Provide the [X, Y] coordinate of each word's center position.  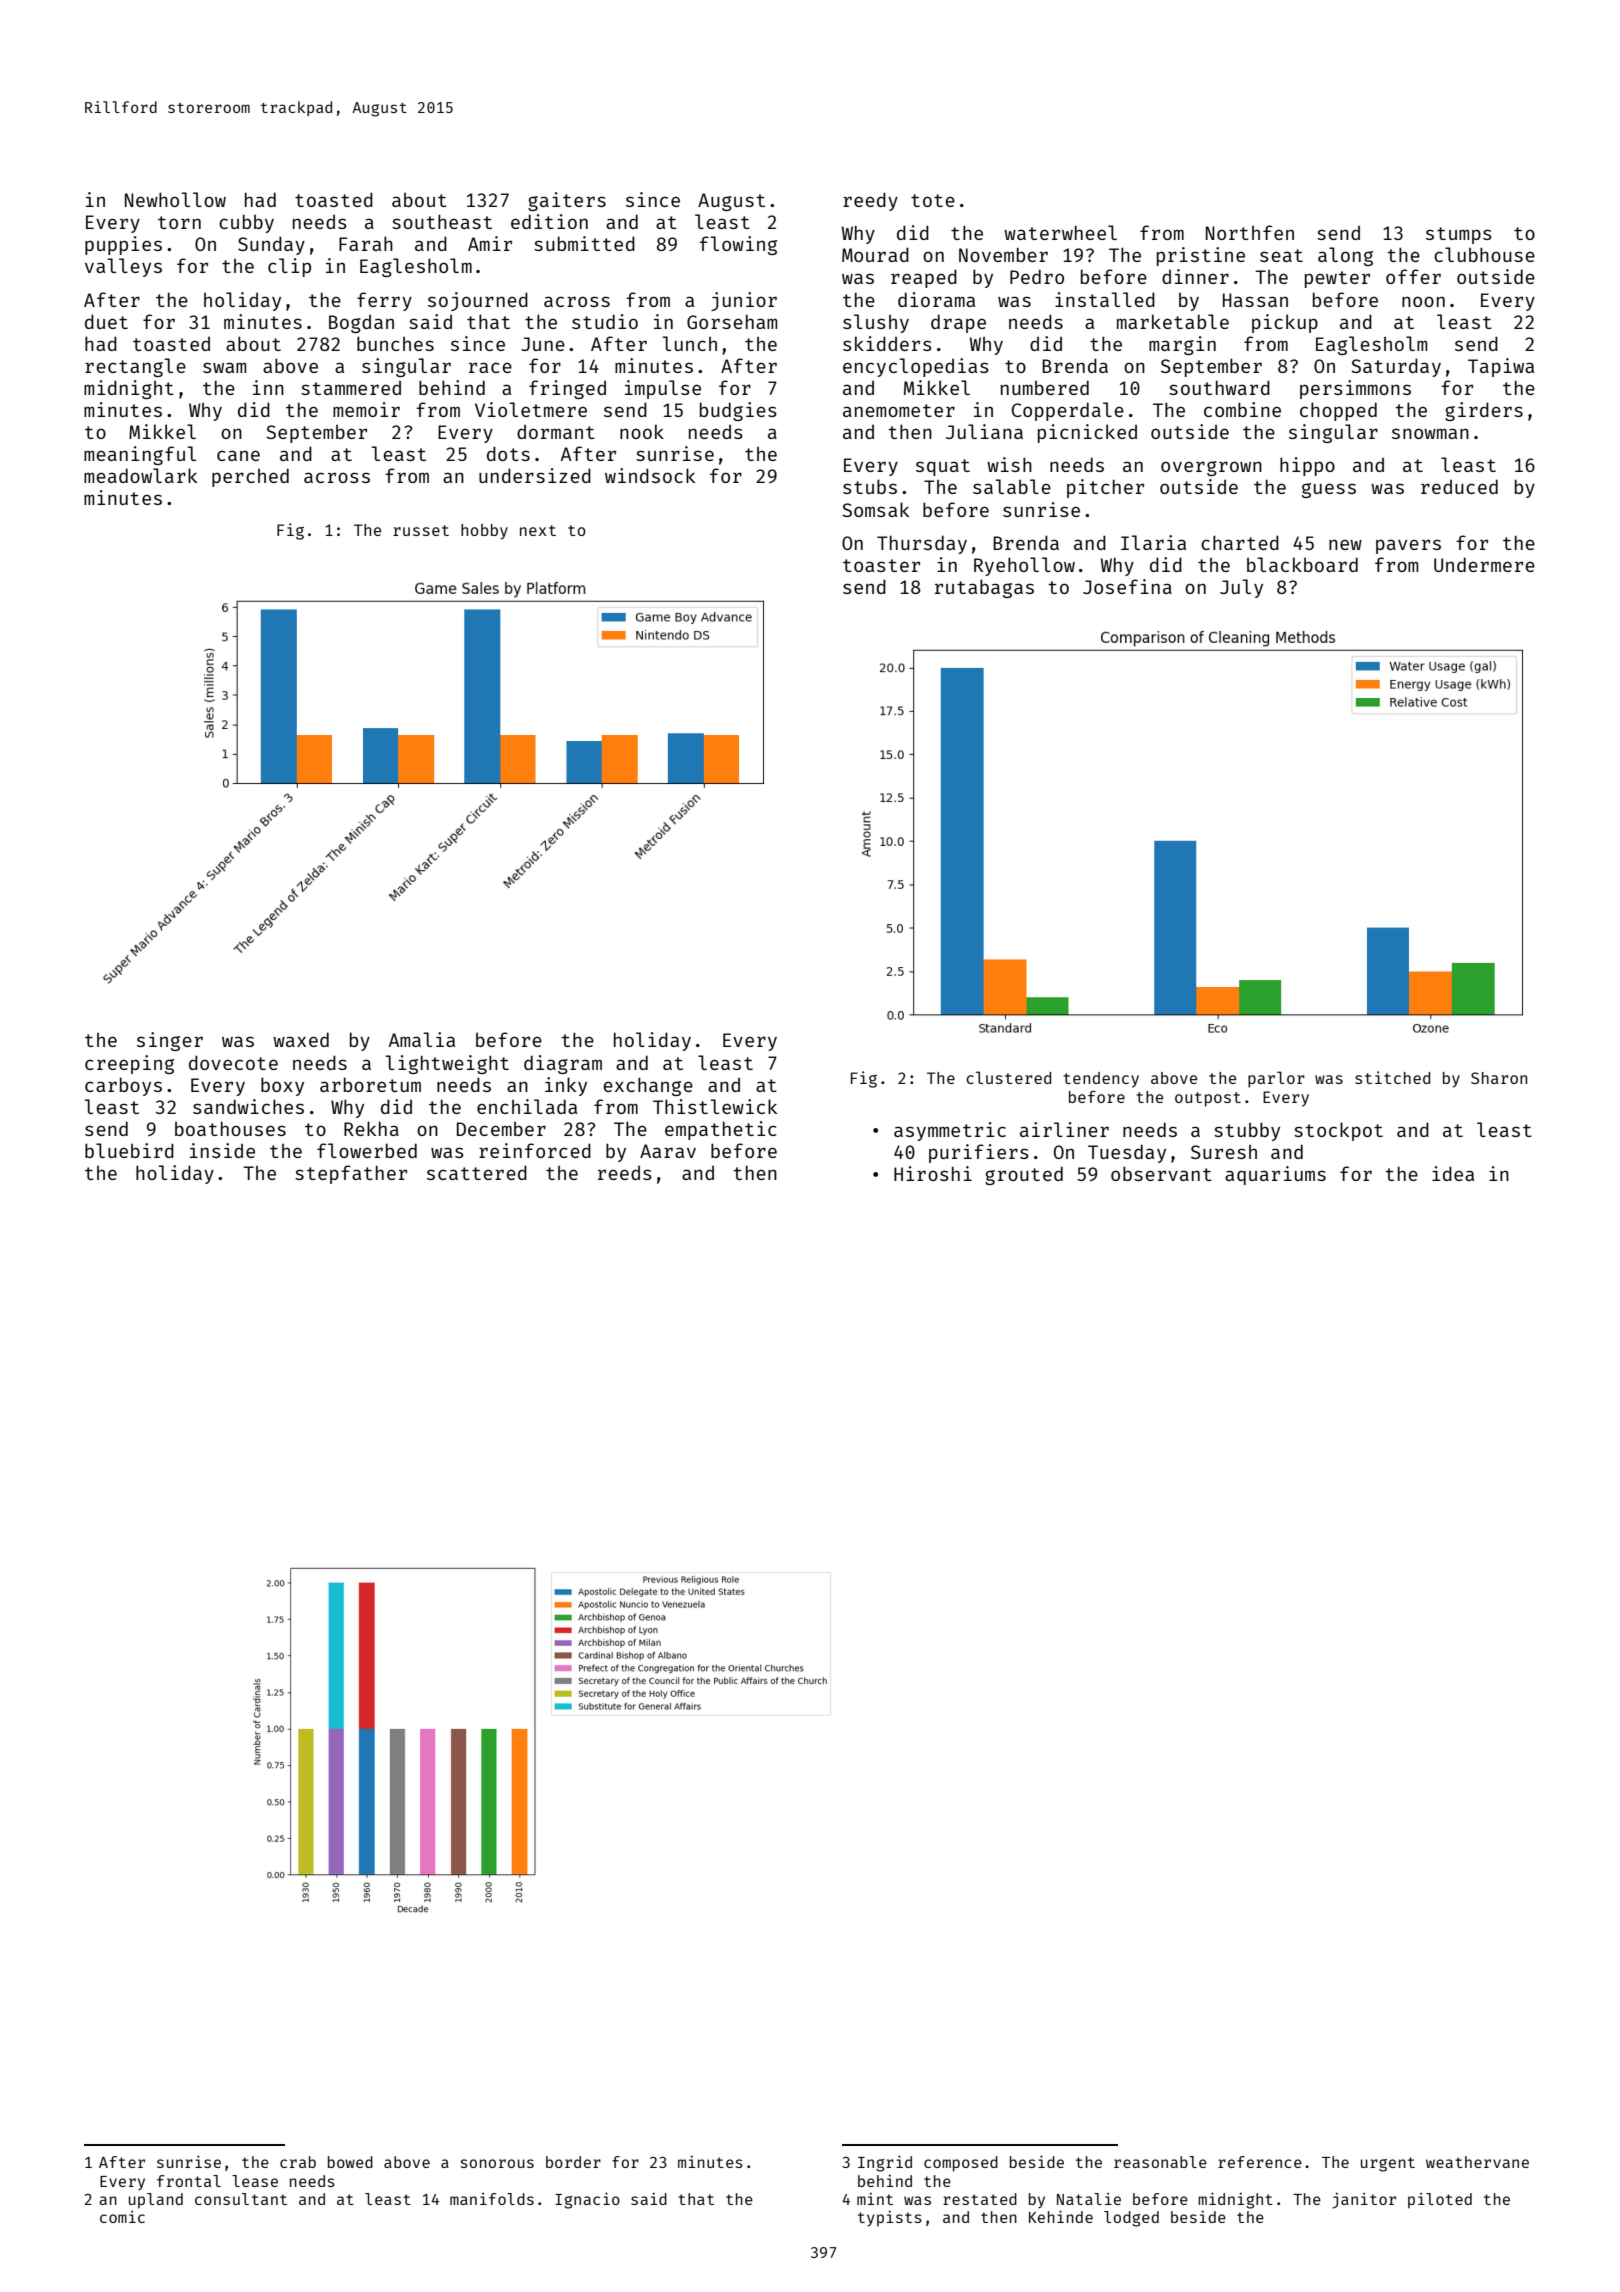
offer [1413, 276]
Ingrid [885, 2163]
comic [122, 2217]
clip [289, 267]
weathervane [1477, 2162]
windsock [650, 475]
